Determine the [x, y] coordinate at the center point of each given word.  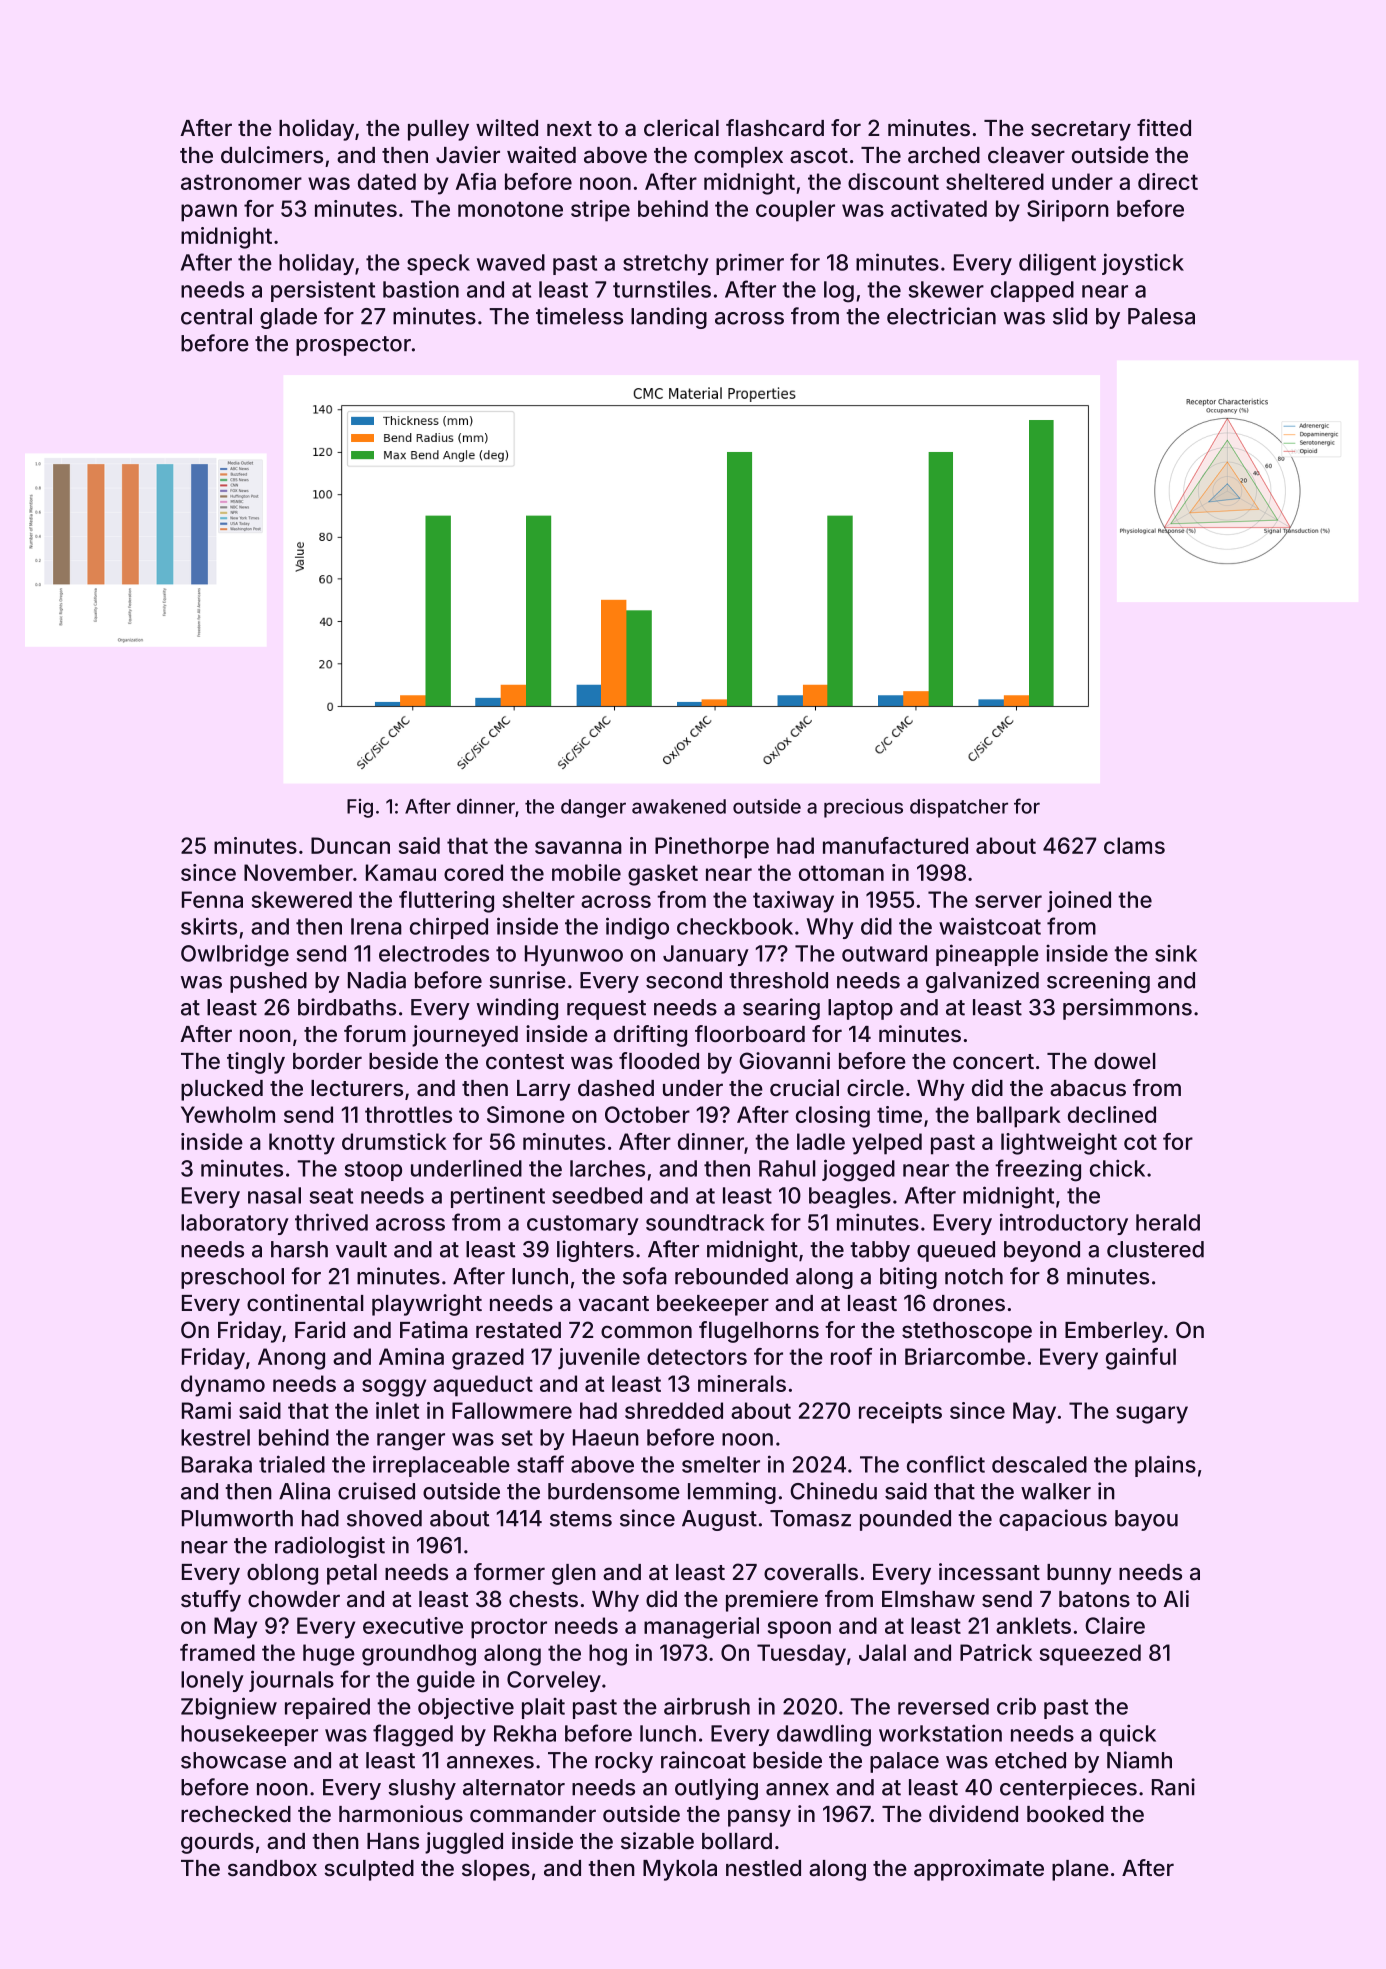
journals [291, 1681]
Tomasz [810, 1518]
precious [863, 808]
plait [543, 1708]
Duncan [350, 845]
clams [1134, 845]
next [569, 128]
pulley [438, 130]
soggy [394, 1388]
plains [1165, 1466]
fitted [1164, 127]
